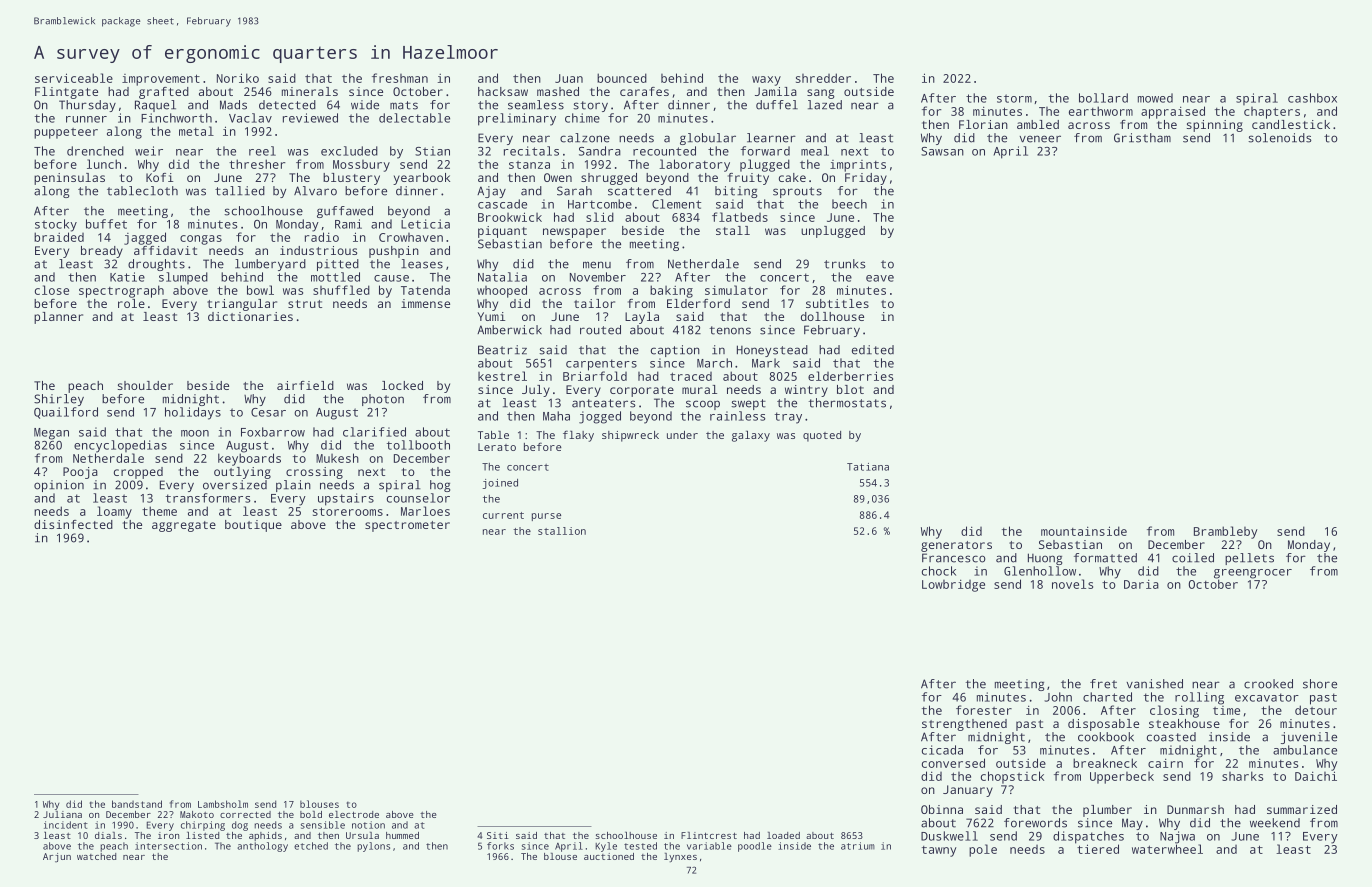 The height and width of the document is (887, 1372). Describe the element at coordinates (1141, 584) in the document. I see `Daria` at that location.
